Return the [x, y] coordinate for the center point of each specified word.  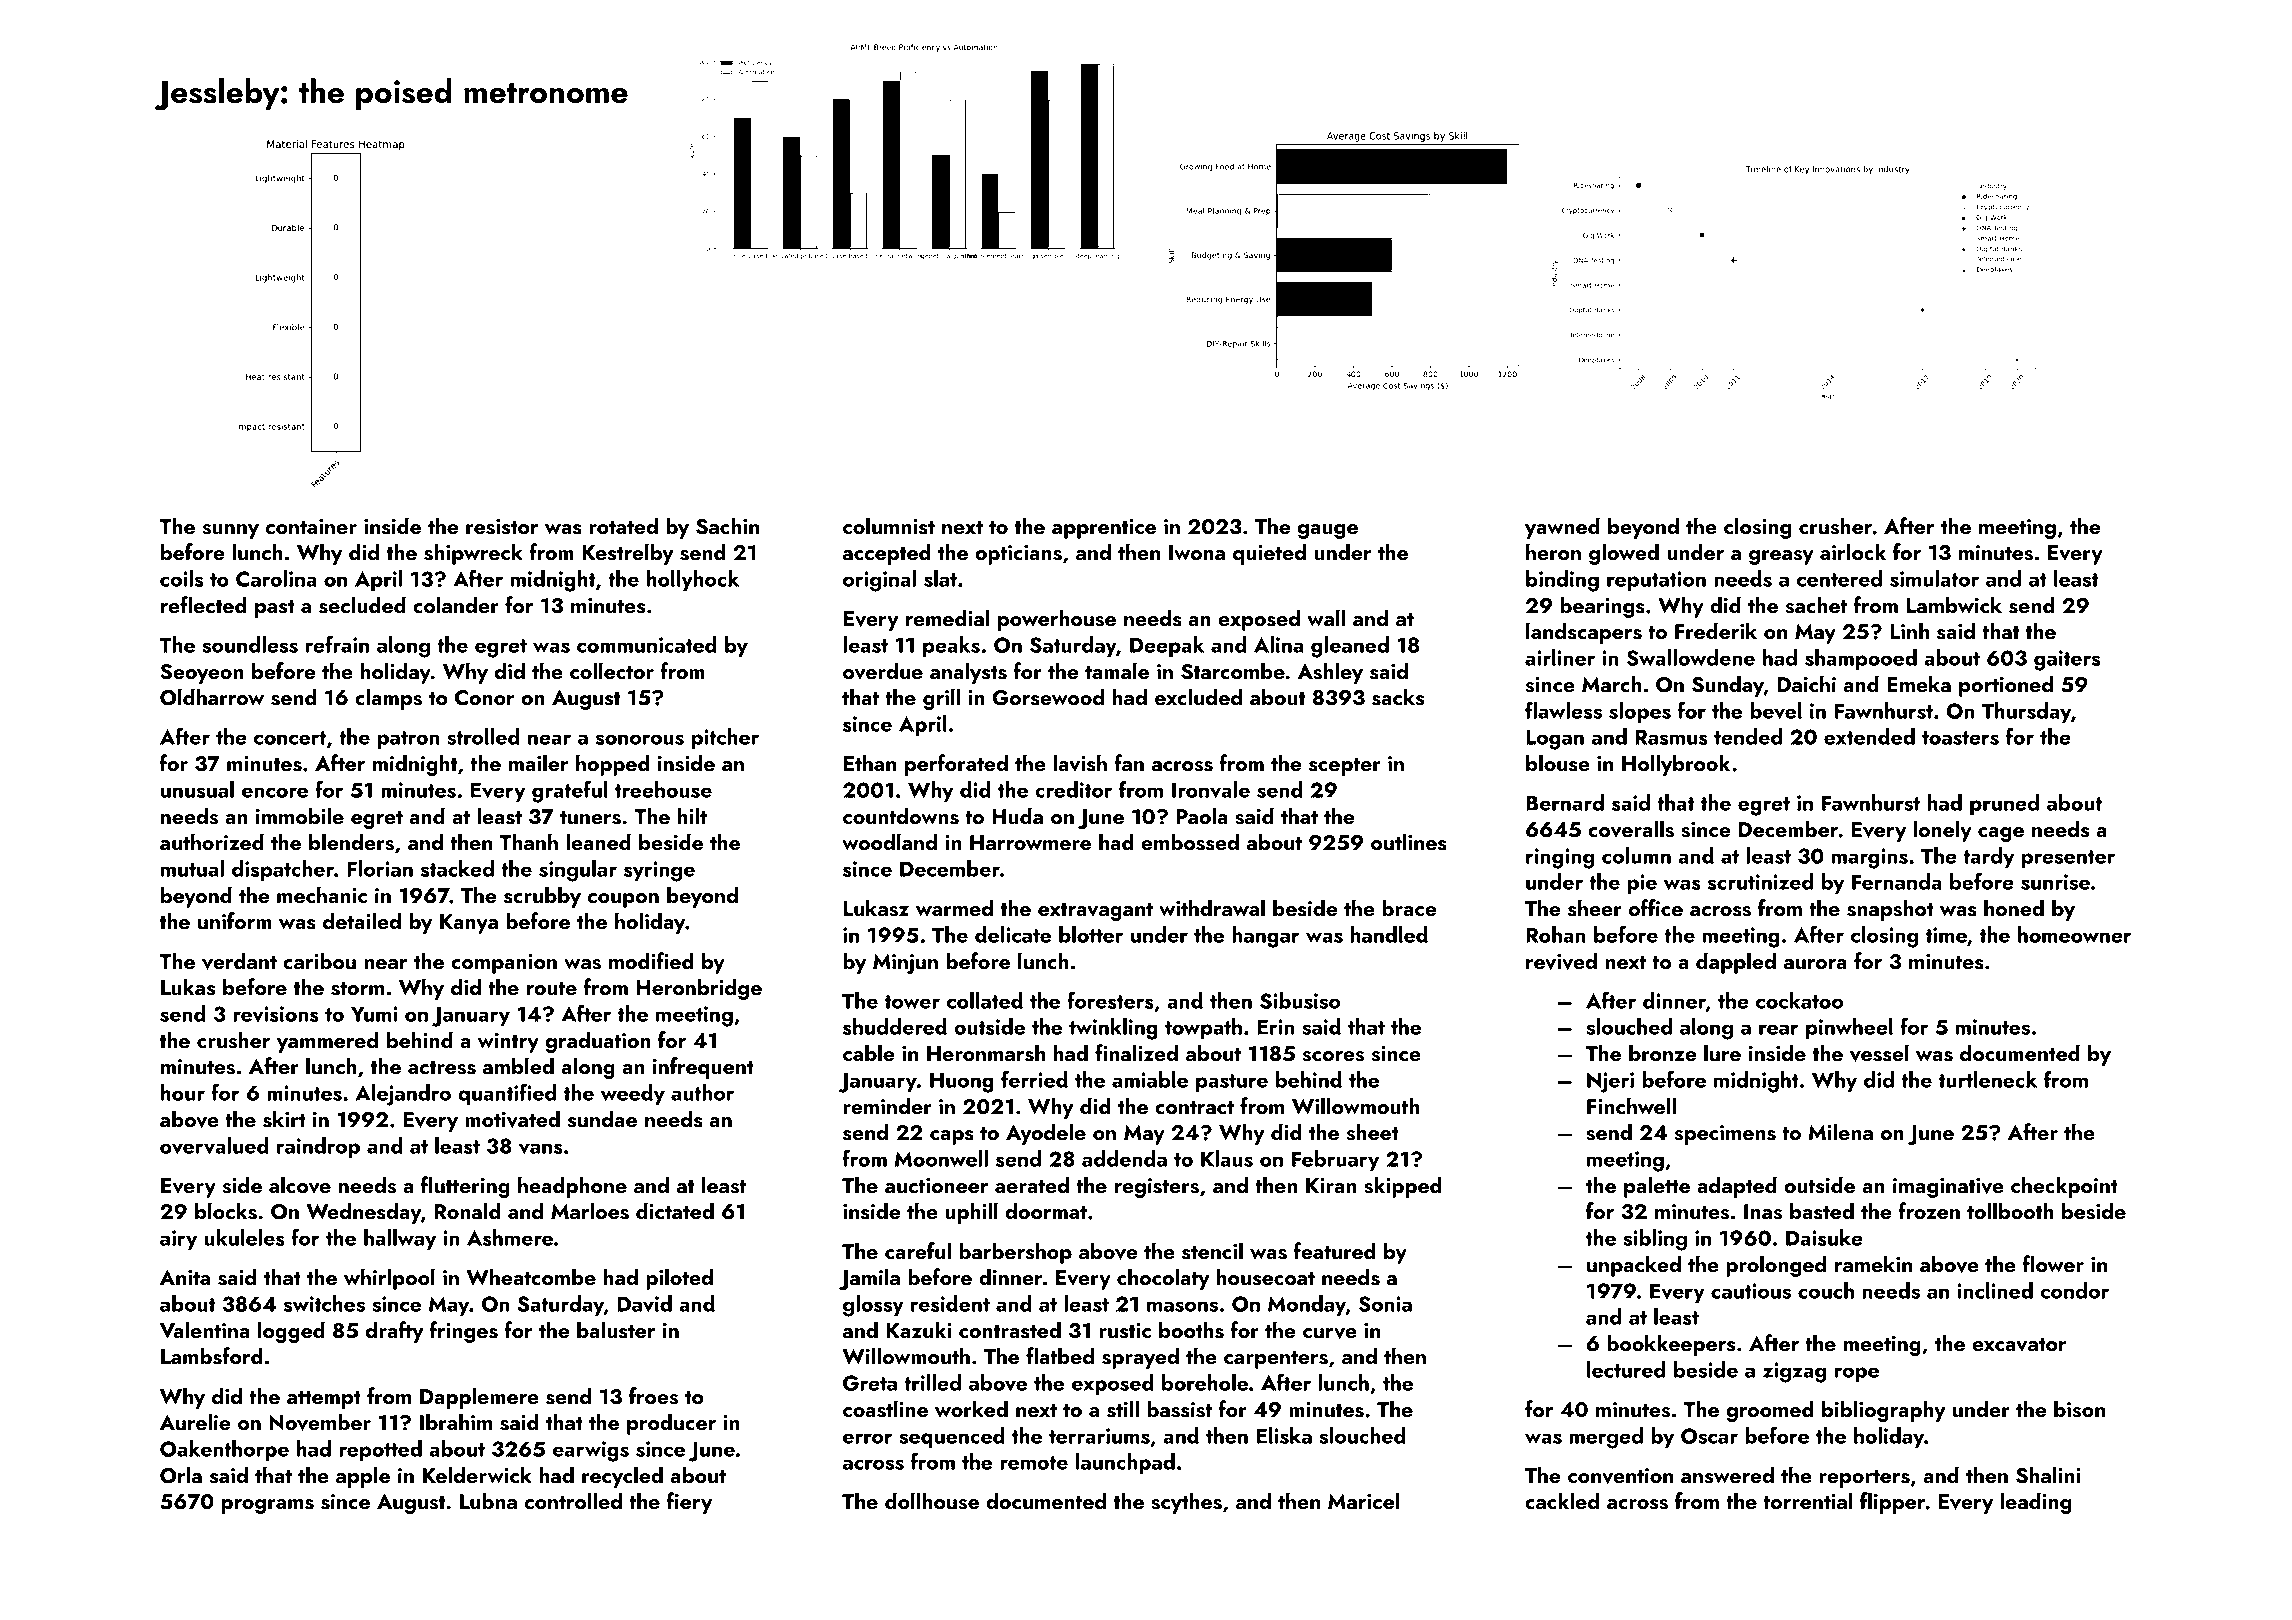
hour [183, 1092]
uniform [235, 921]
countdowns [901, 816]
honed [2014, 908]
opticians [1018, 555]
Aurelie [195, 1422]
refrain [337, 644]
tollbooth [2010, 1211]
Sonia [1385, 1304]
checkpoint [2064, 1187]
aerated [1032, 1185]
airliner [1560, 657]
